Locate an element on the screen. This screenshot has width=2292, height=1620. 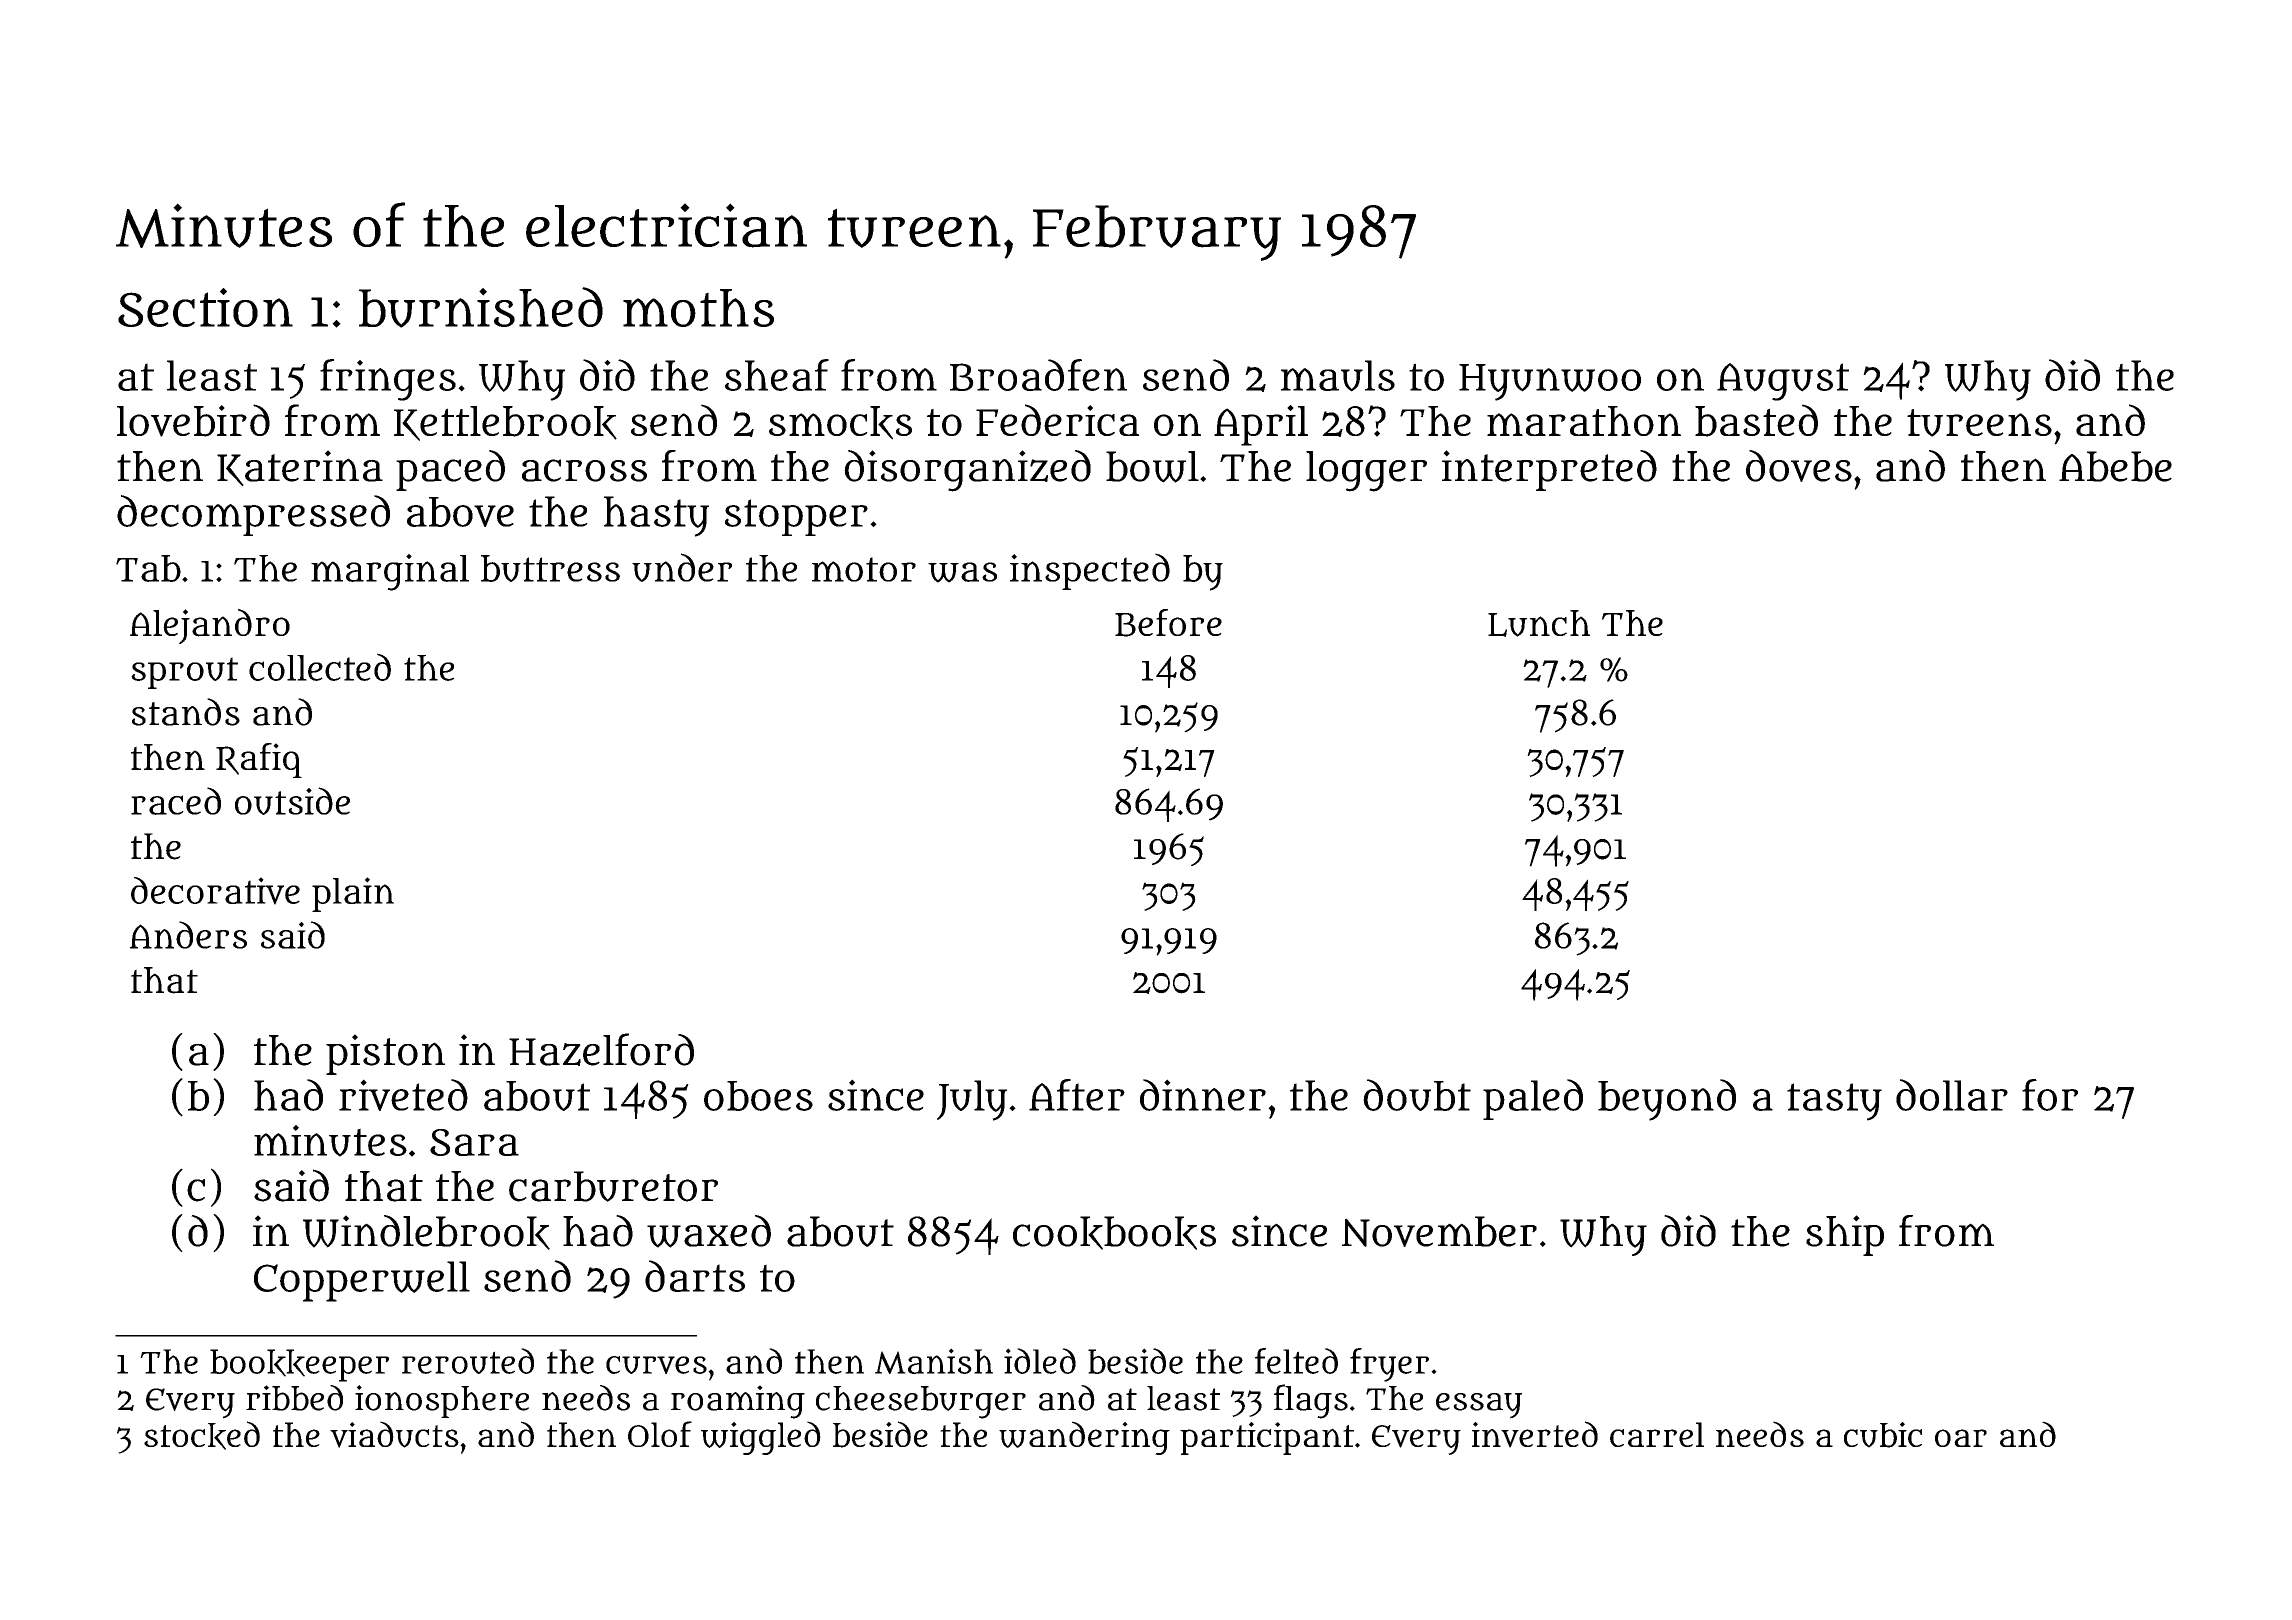
marginal is located at coordinates (390, 572).
